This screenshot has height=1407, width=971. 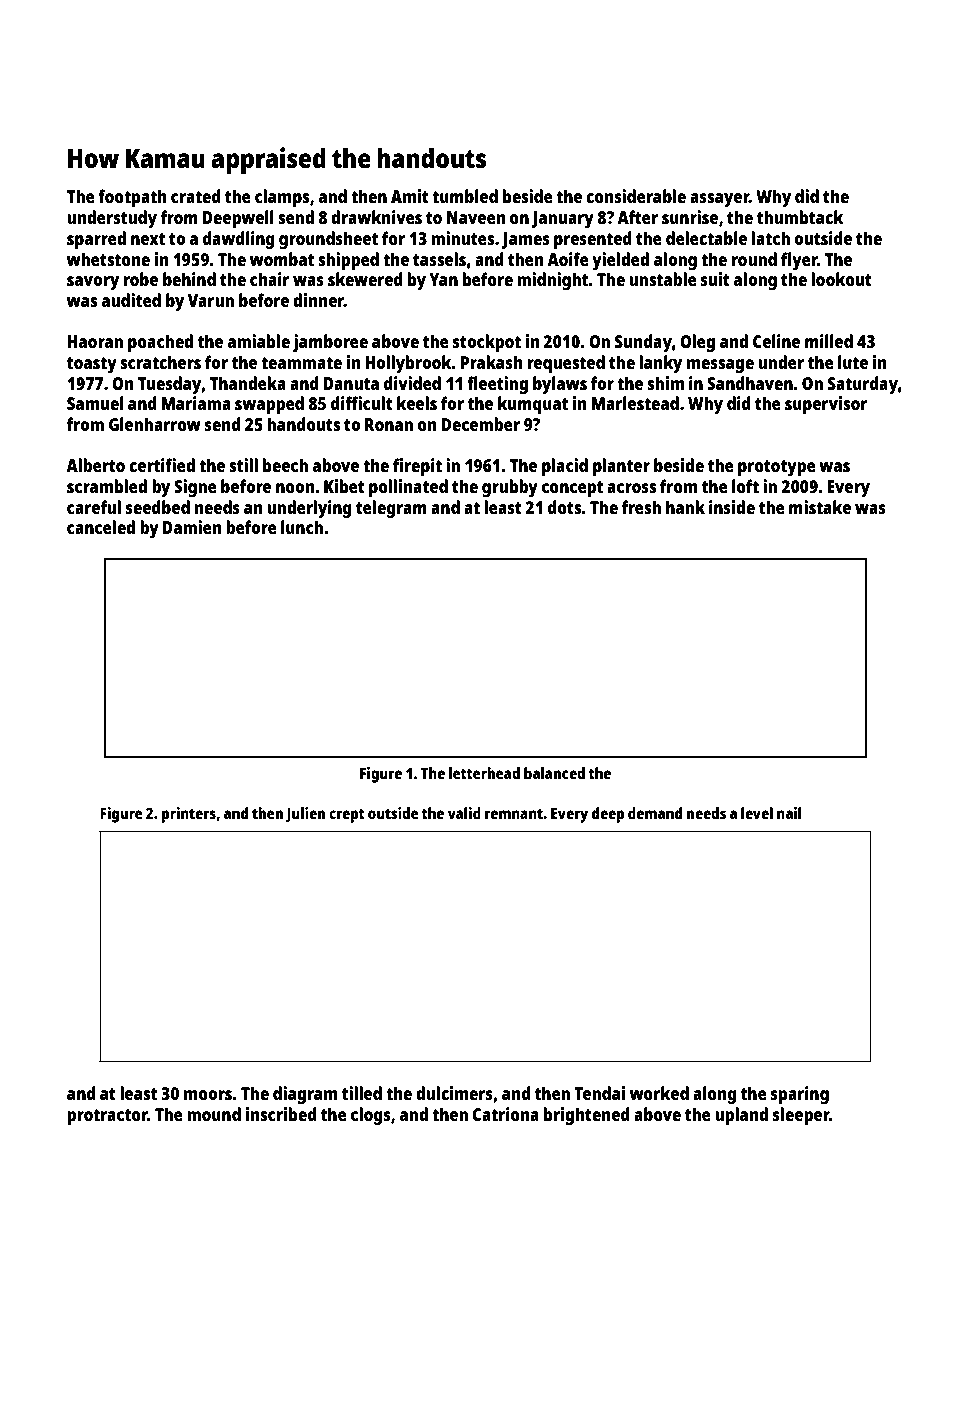 What do you see at coordinates (659, 1093) in the screenshot?
I see `worked` at bounding box center [659, 1093].
